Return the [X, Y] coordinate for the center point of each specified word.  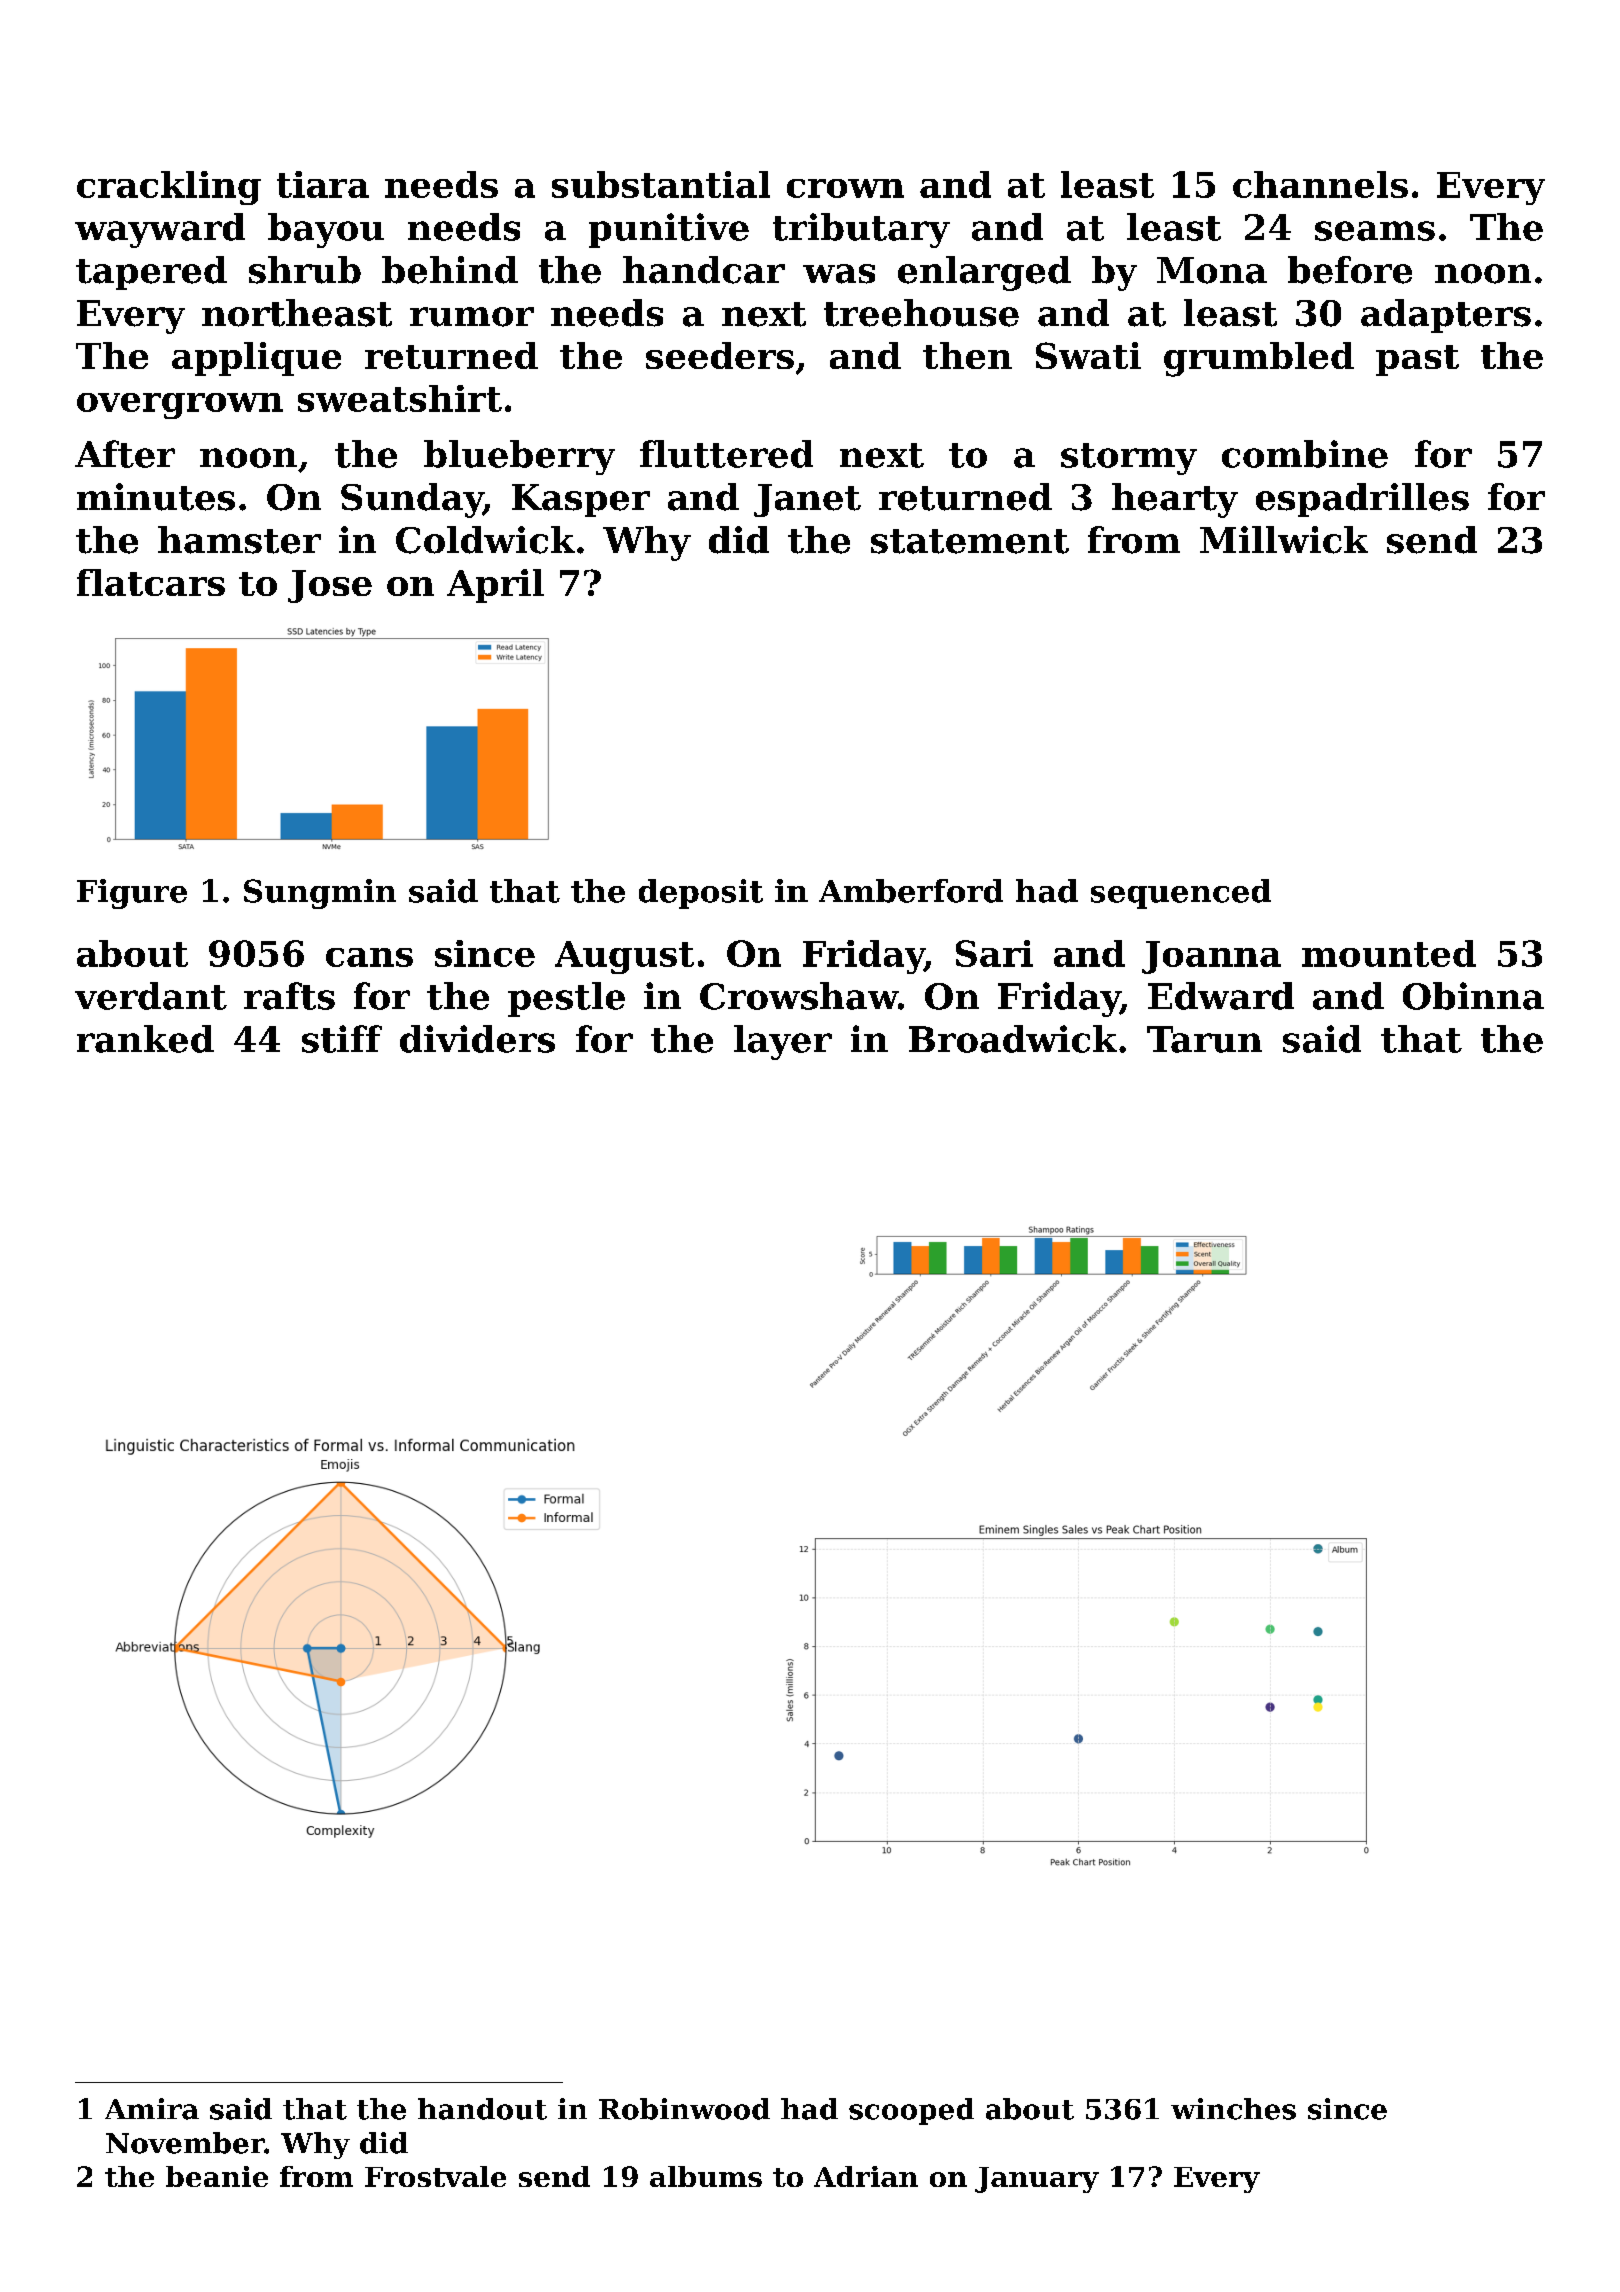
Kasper [581, 500]
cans [369, 957]
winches [1233, 2109]
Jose [330, 586]
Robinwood [684, 2109]
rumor [472, 317]
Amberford [911, 891]
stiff [342, 1039]
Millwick [1284, 540]
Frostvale [435, 2176]
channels [1320, 184]
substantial [661, 184]
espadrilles [1362, 500]
